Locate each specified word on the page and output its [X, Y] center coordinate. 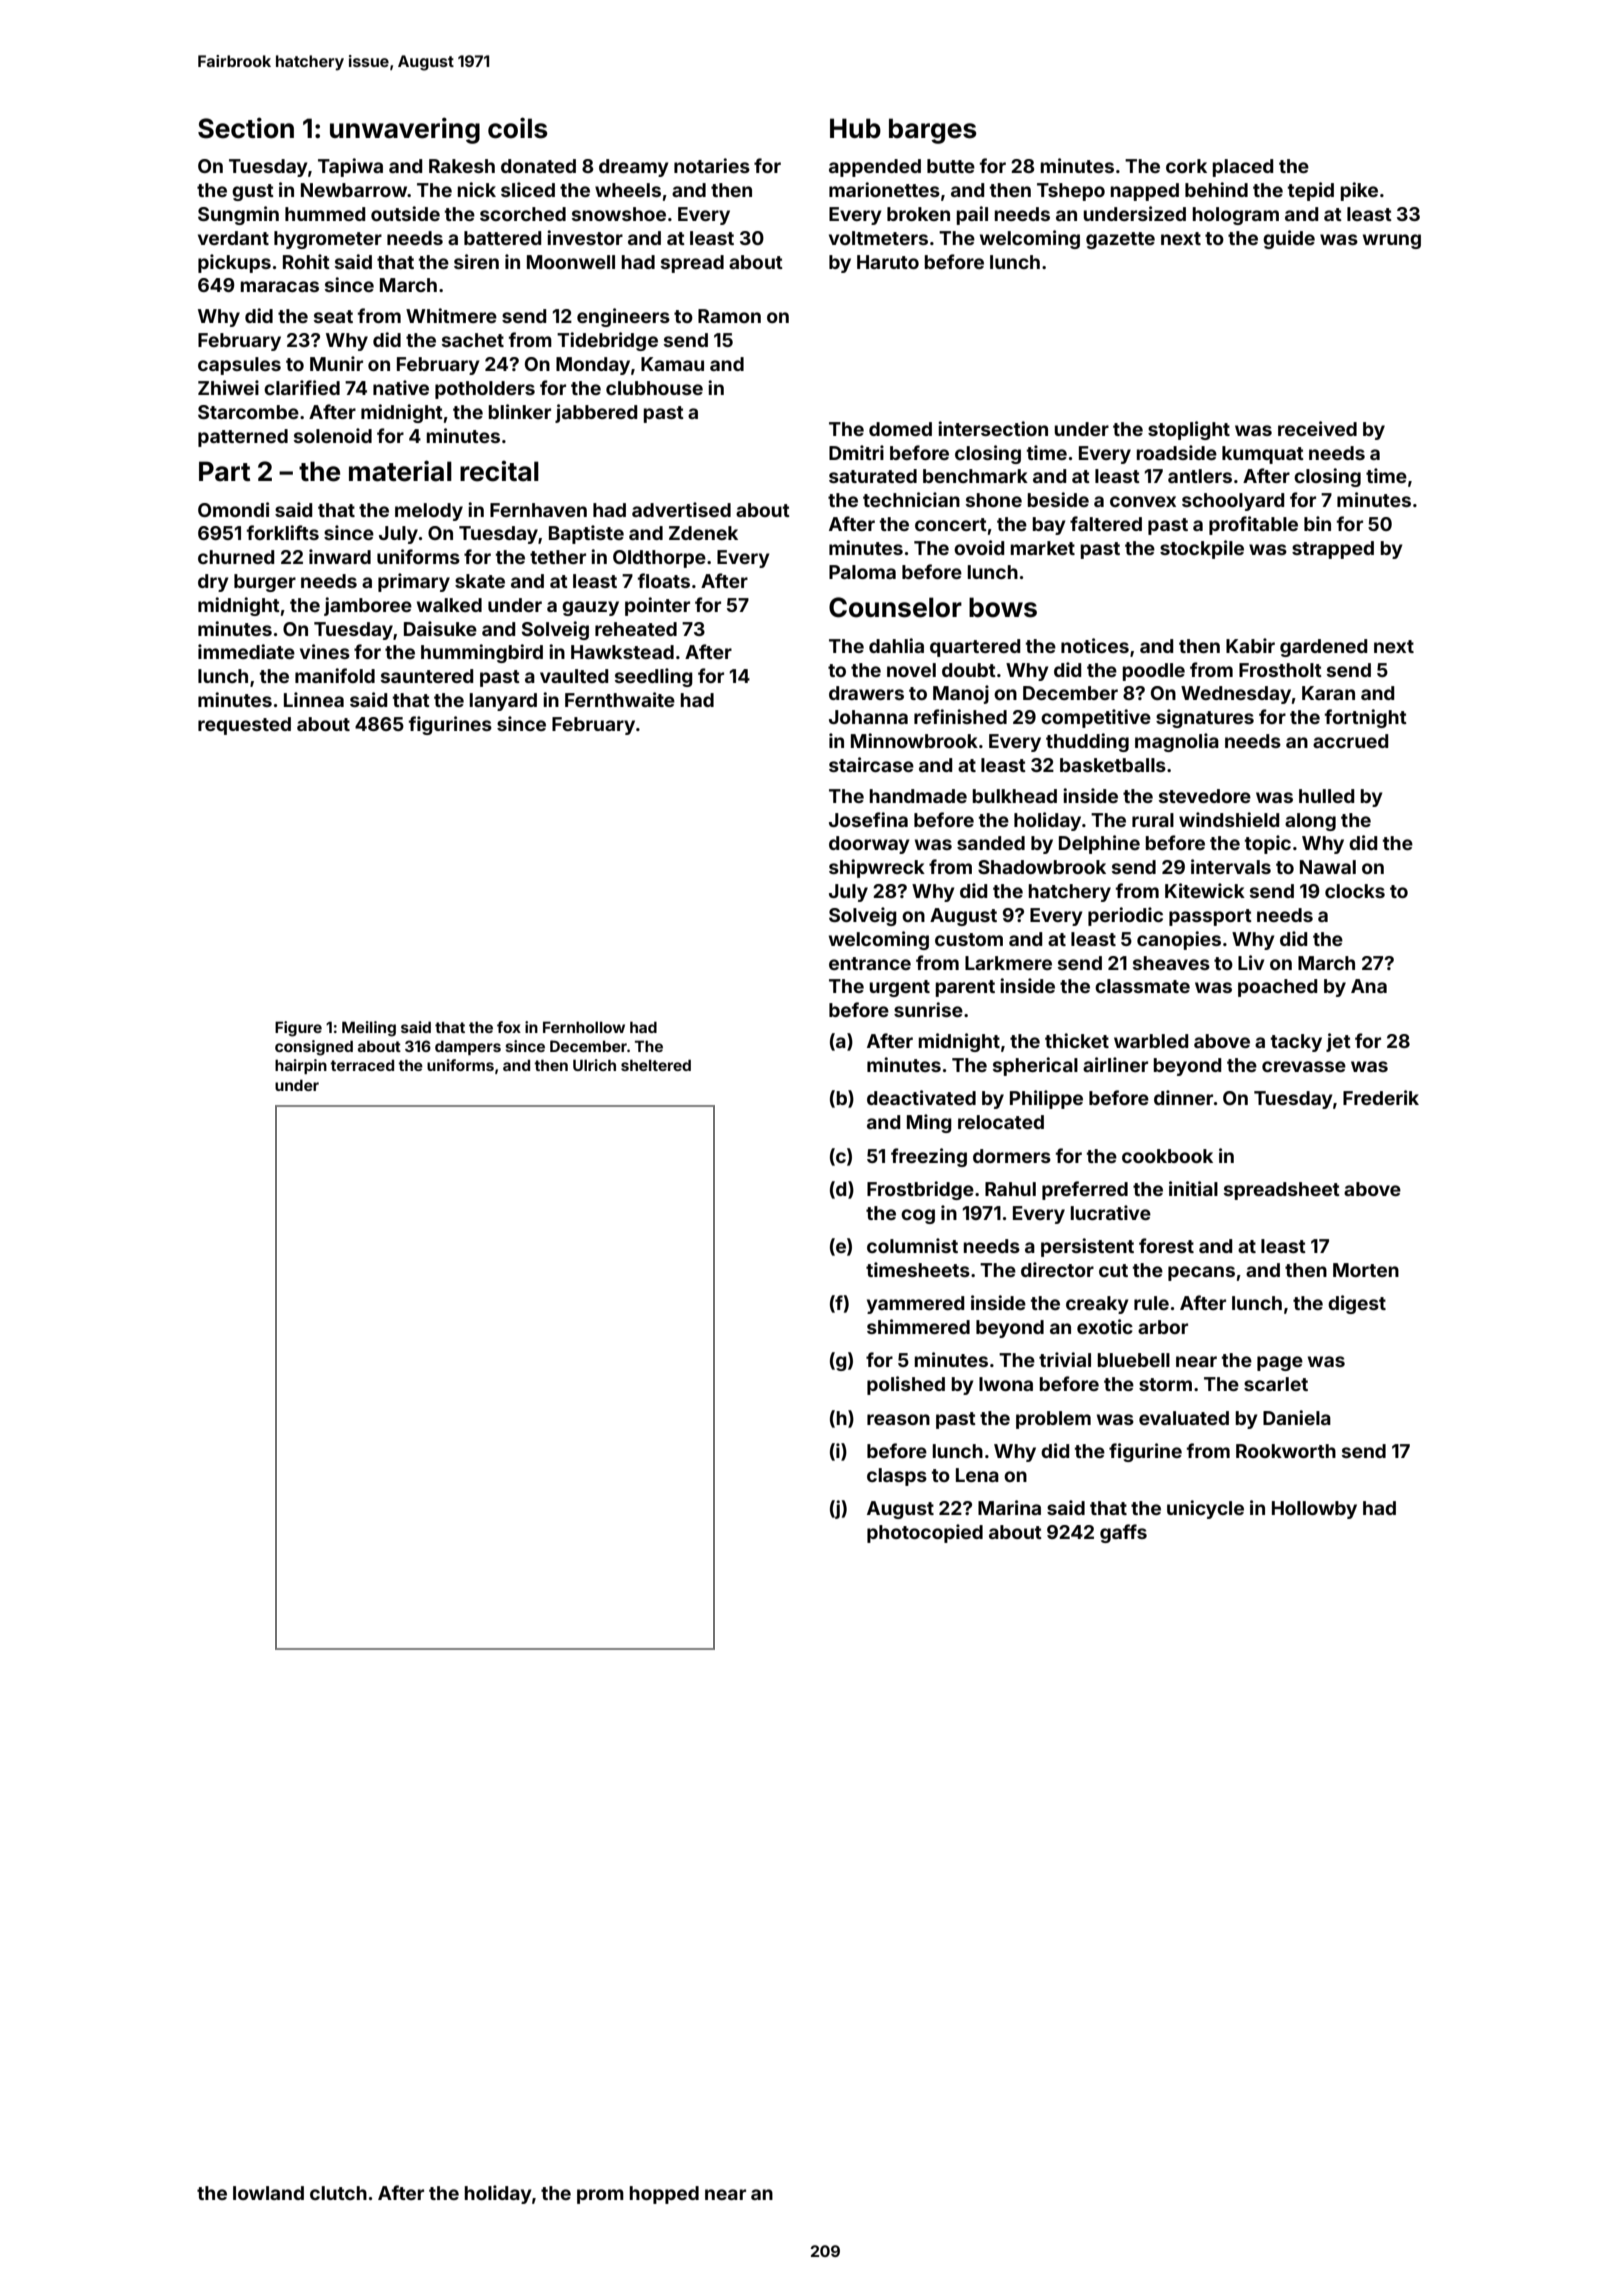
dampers [468, 1047]
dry [213, 583]
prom [600, 2196]
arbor [1163, 1327]
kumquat [1263, 455]
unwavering [405, 130]
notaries [712, 165]
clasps [897, 1477]
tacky [1296, 1043]
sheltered [656, 1065]
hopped [664, 2195]
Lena [977, 1475]
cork [1186, 166]
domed [900, 429]
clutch [338, 2193]
